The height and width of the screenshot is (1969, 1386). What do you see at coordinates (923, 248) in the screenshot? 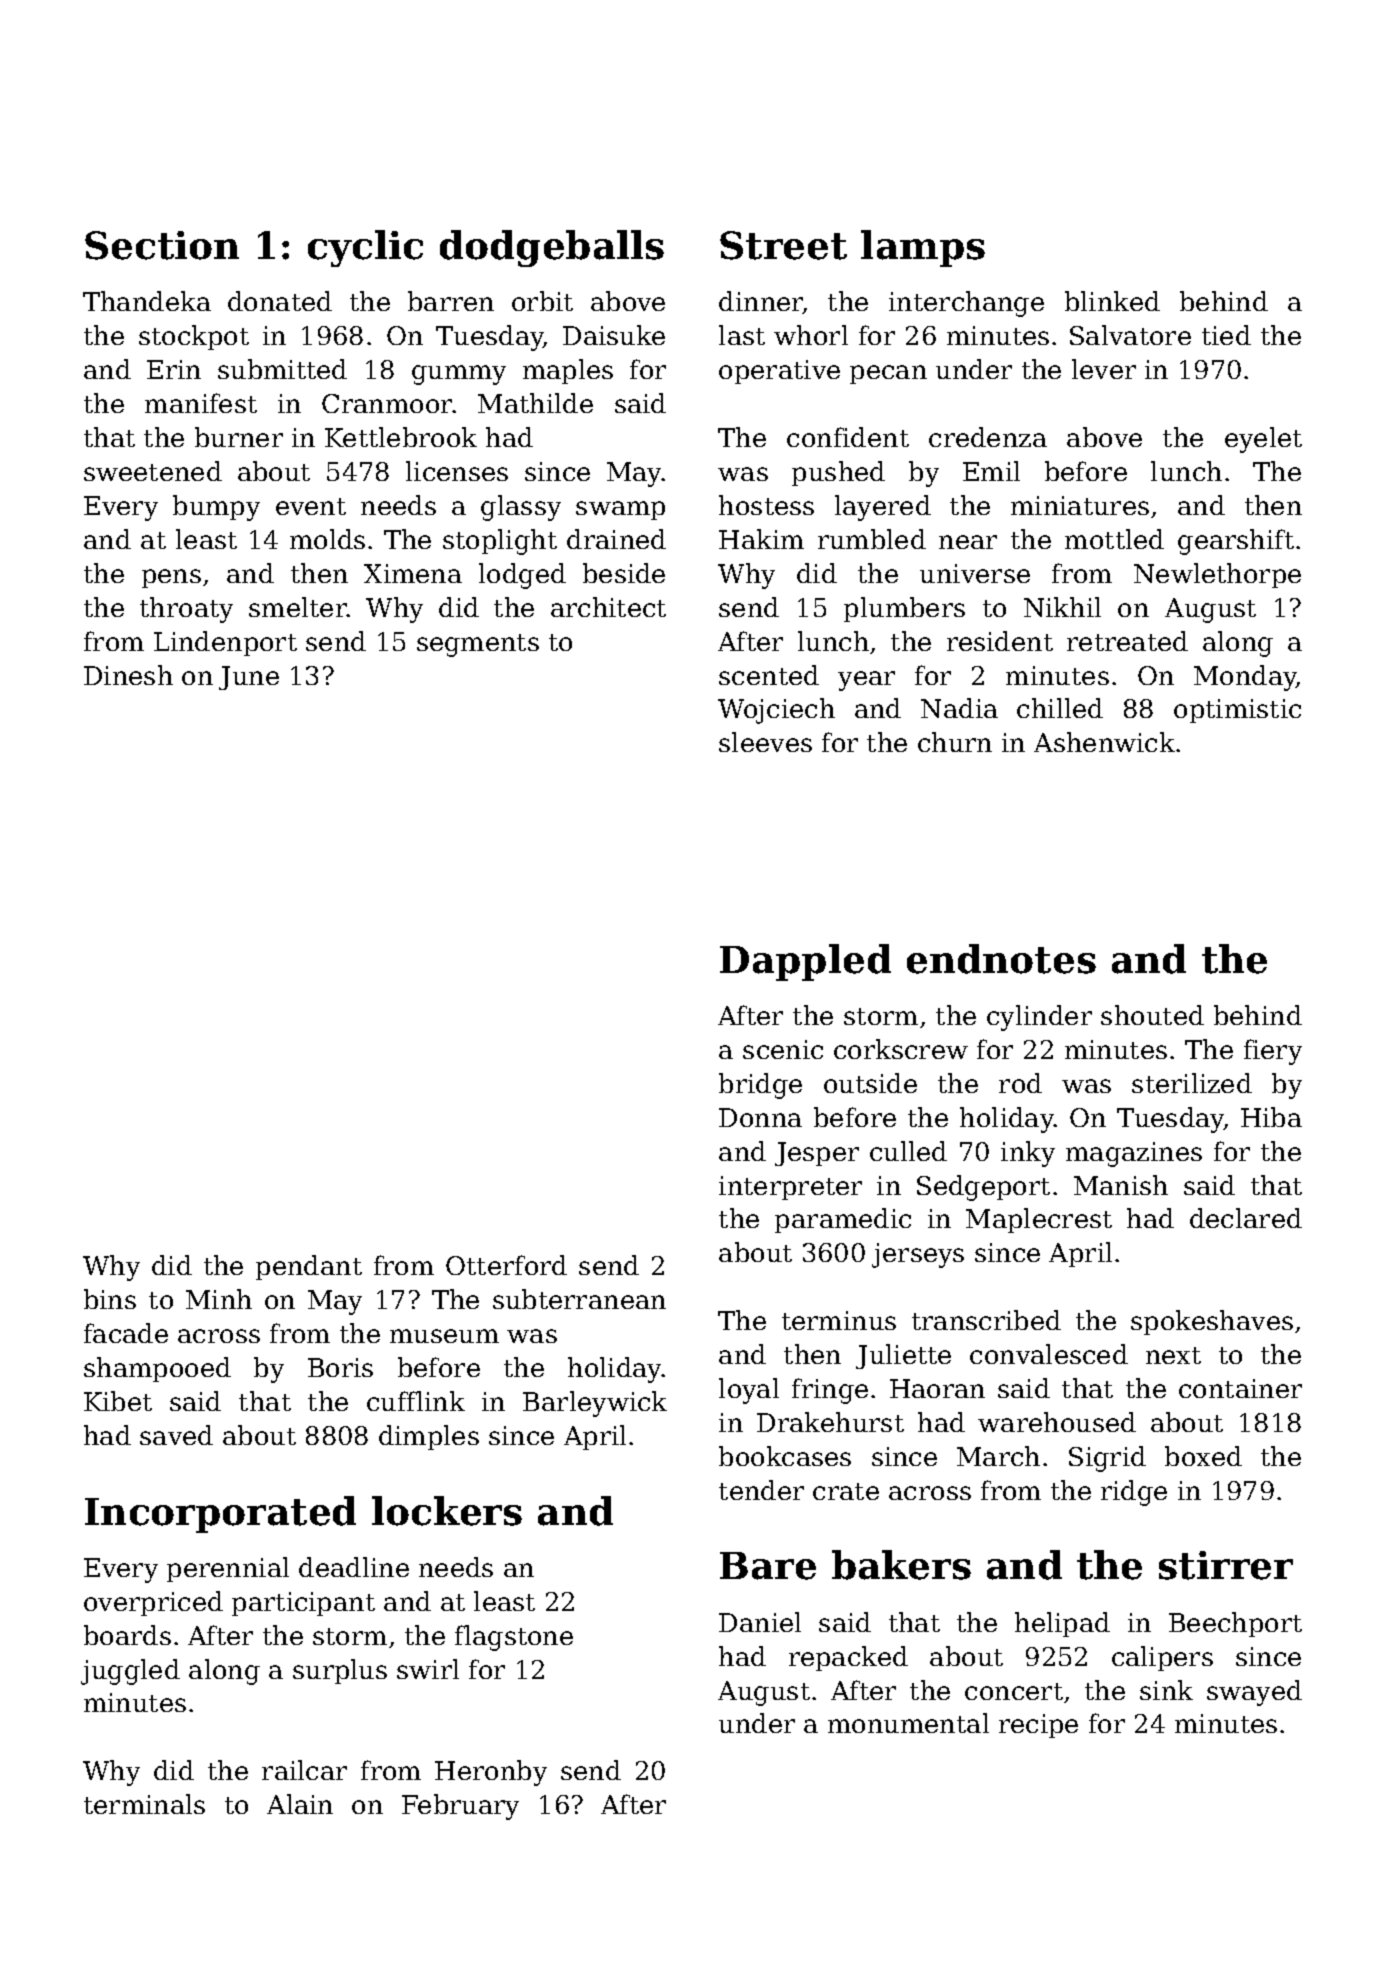
I see `lamps` at bounding box center [923, 248].
